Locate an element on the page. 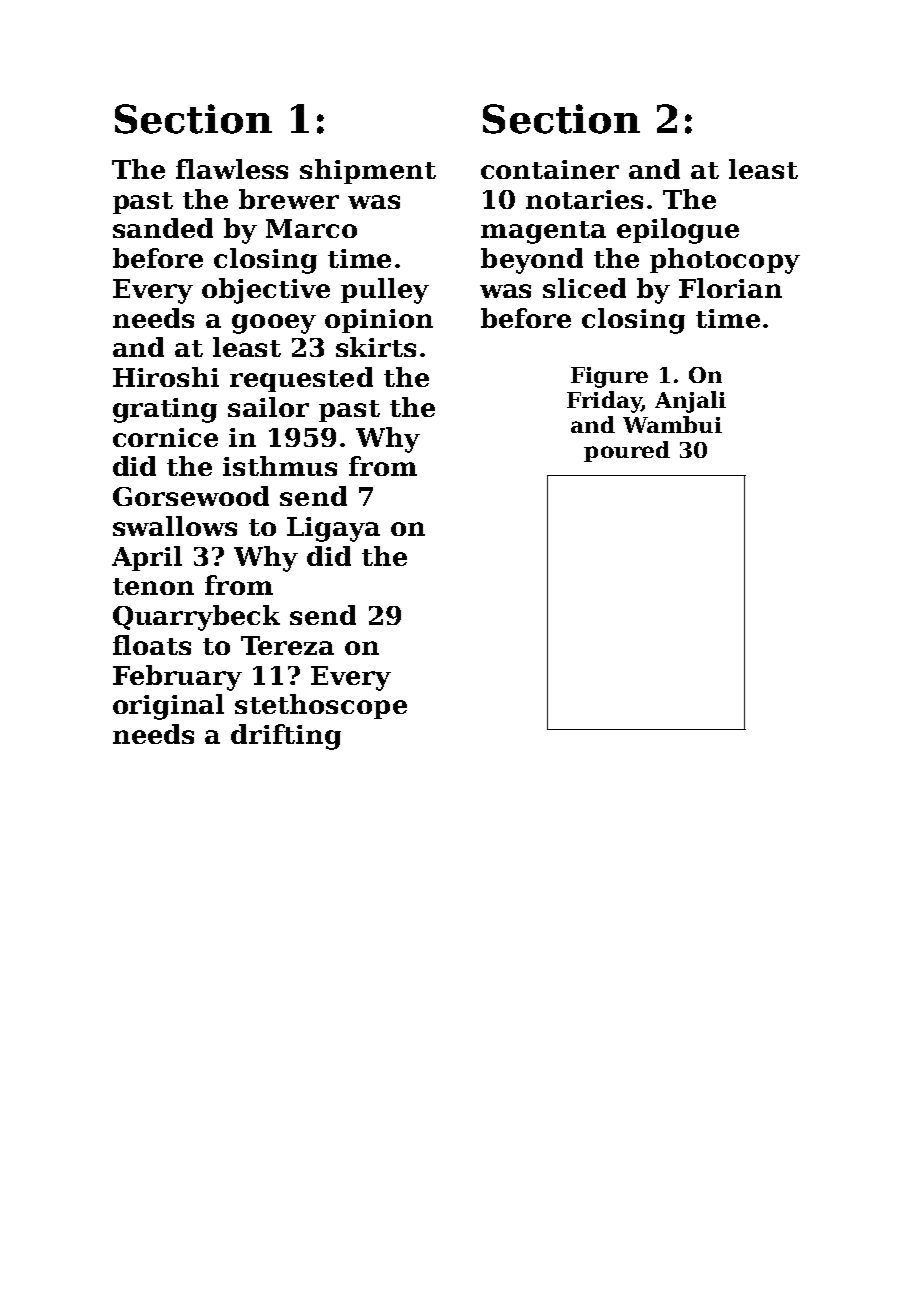  poured is located at coordinates (627, 451).
